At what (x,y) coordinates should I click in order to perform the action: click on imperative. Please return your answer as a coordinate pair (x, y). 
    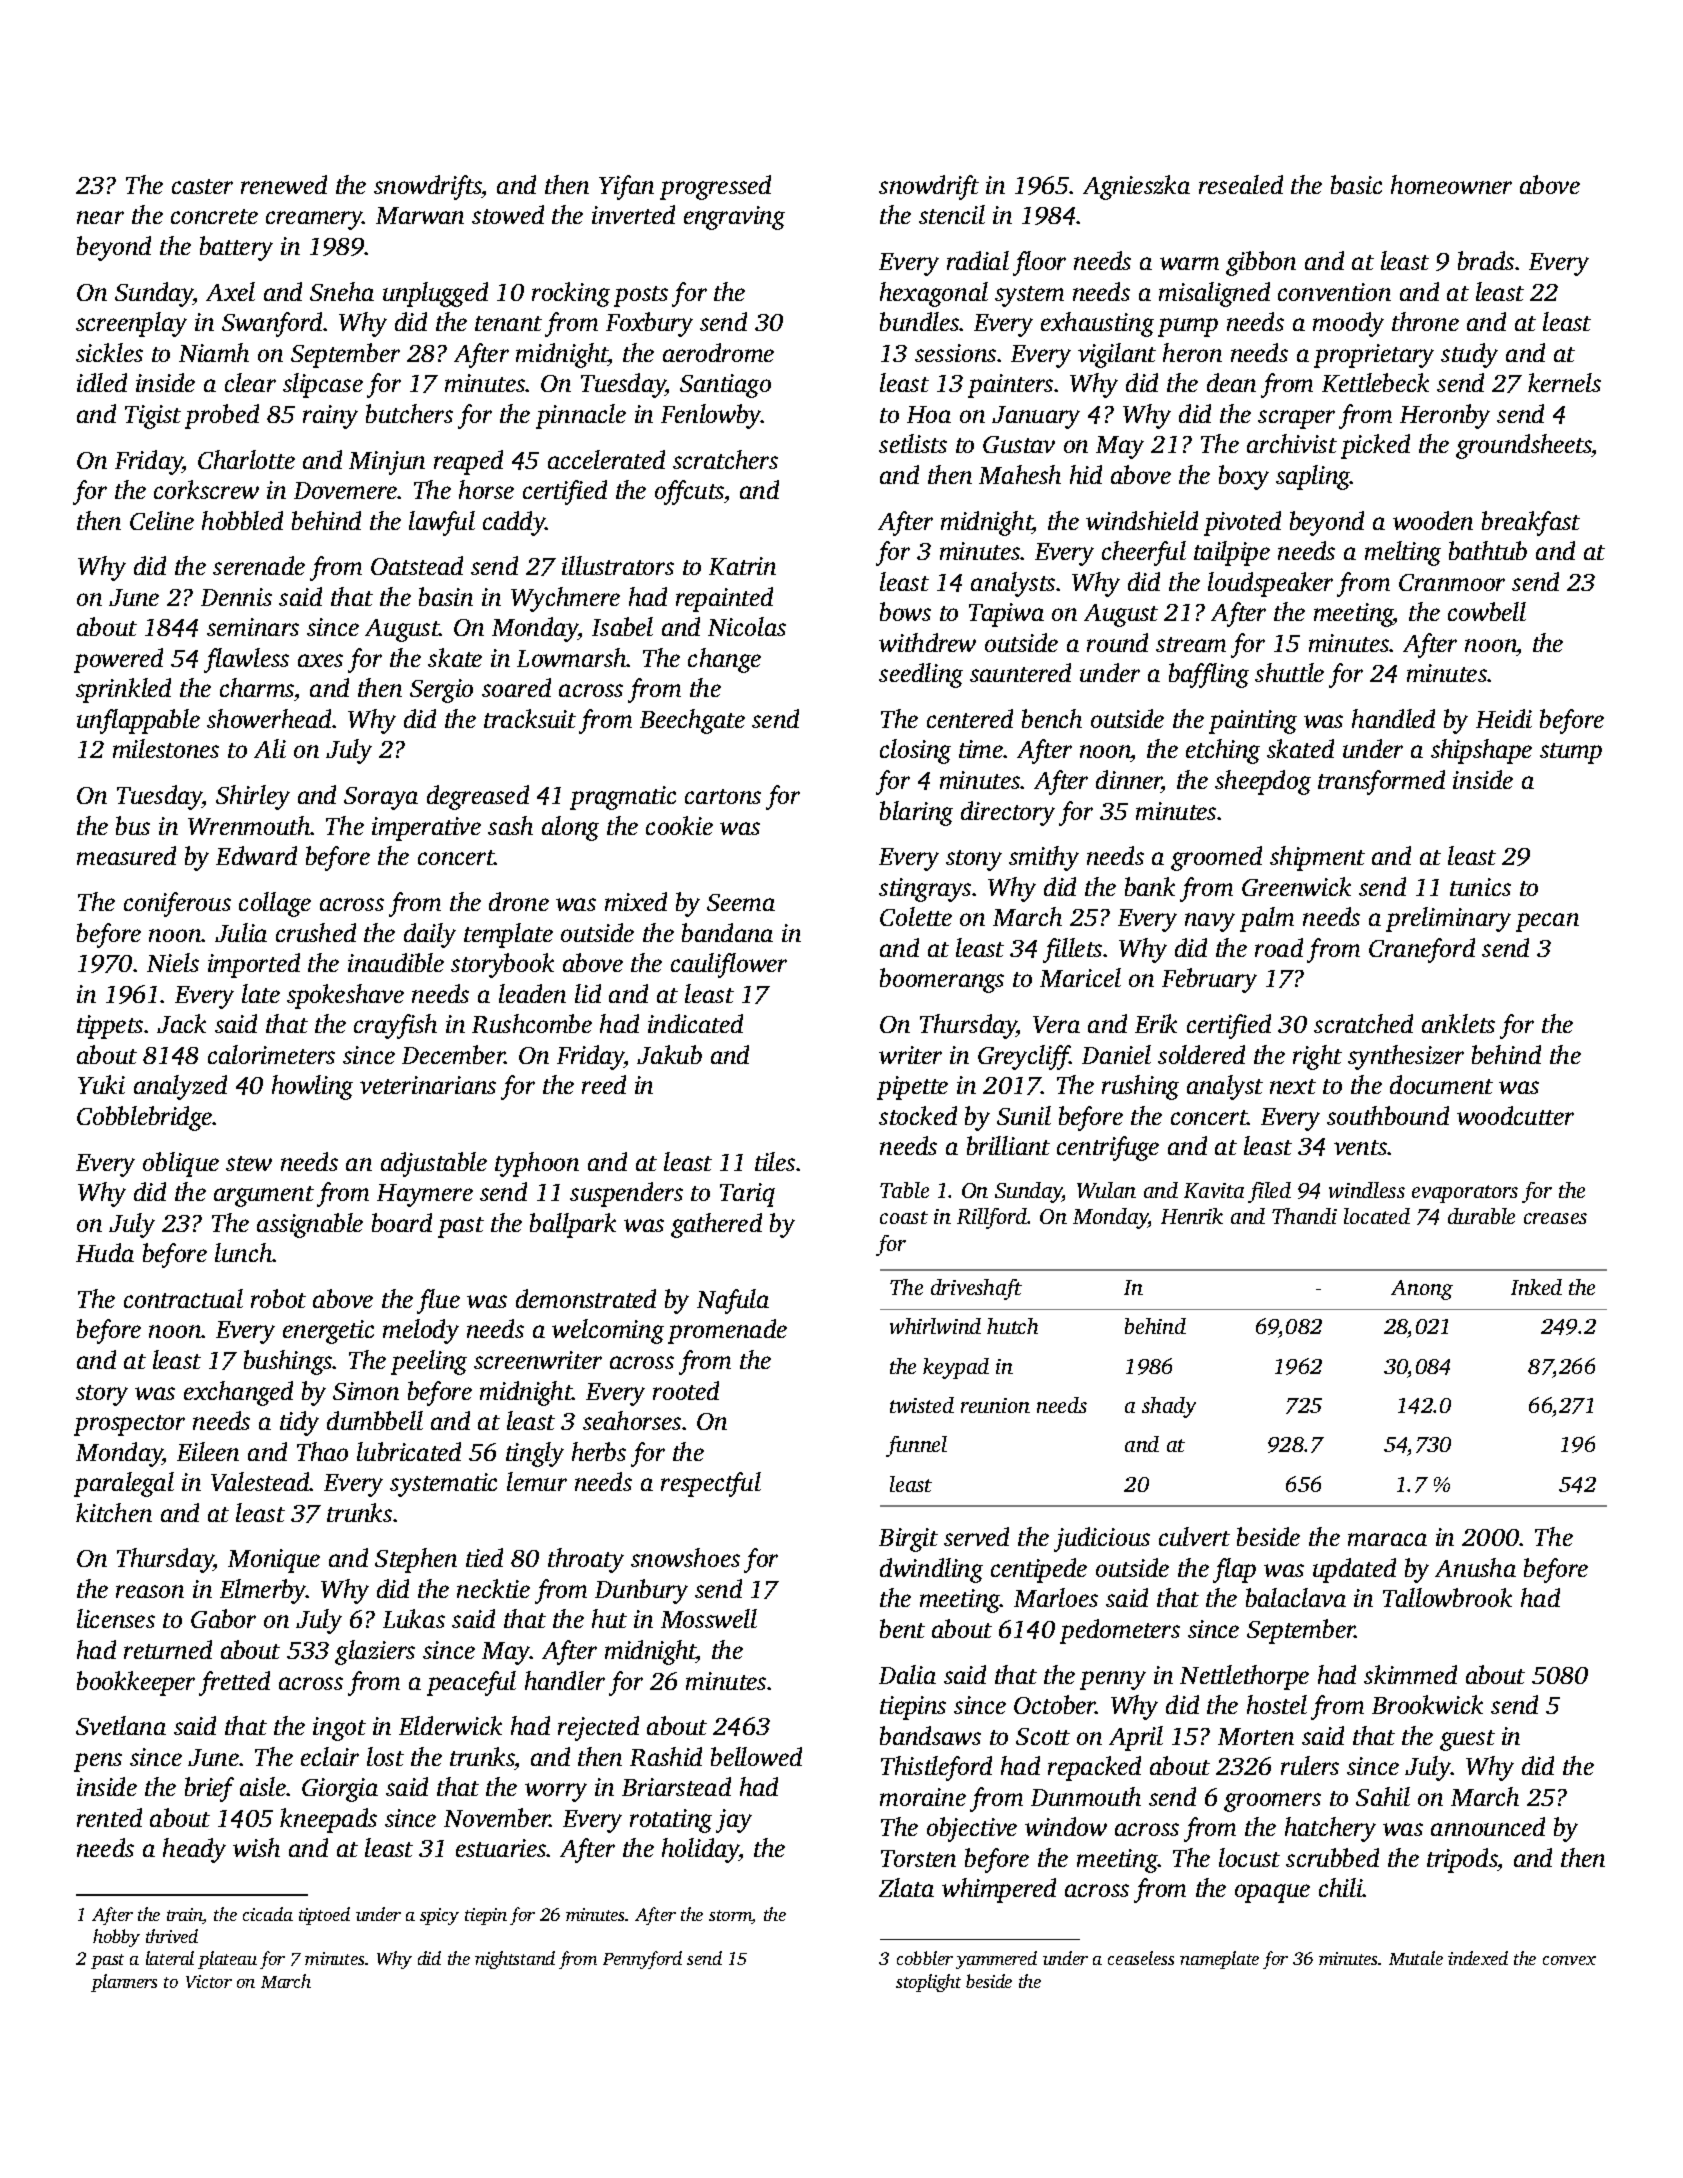
    Looking at the image, I should click on (426, 829).
